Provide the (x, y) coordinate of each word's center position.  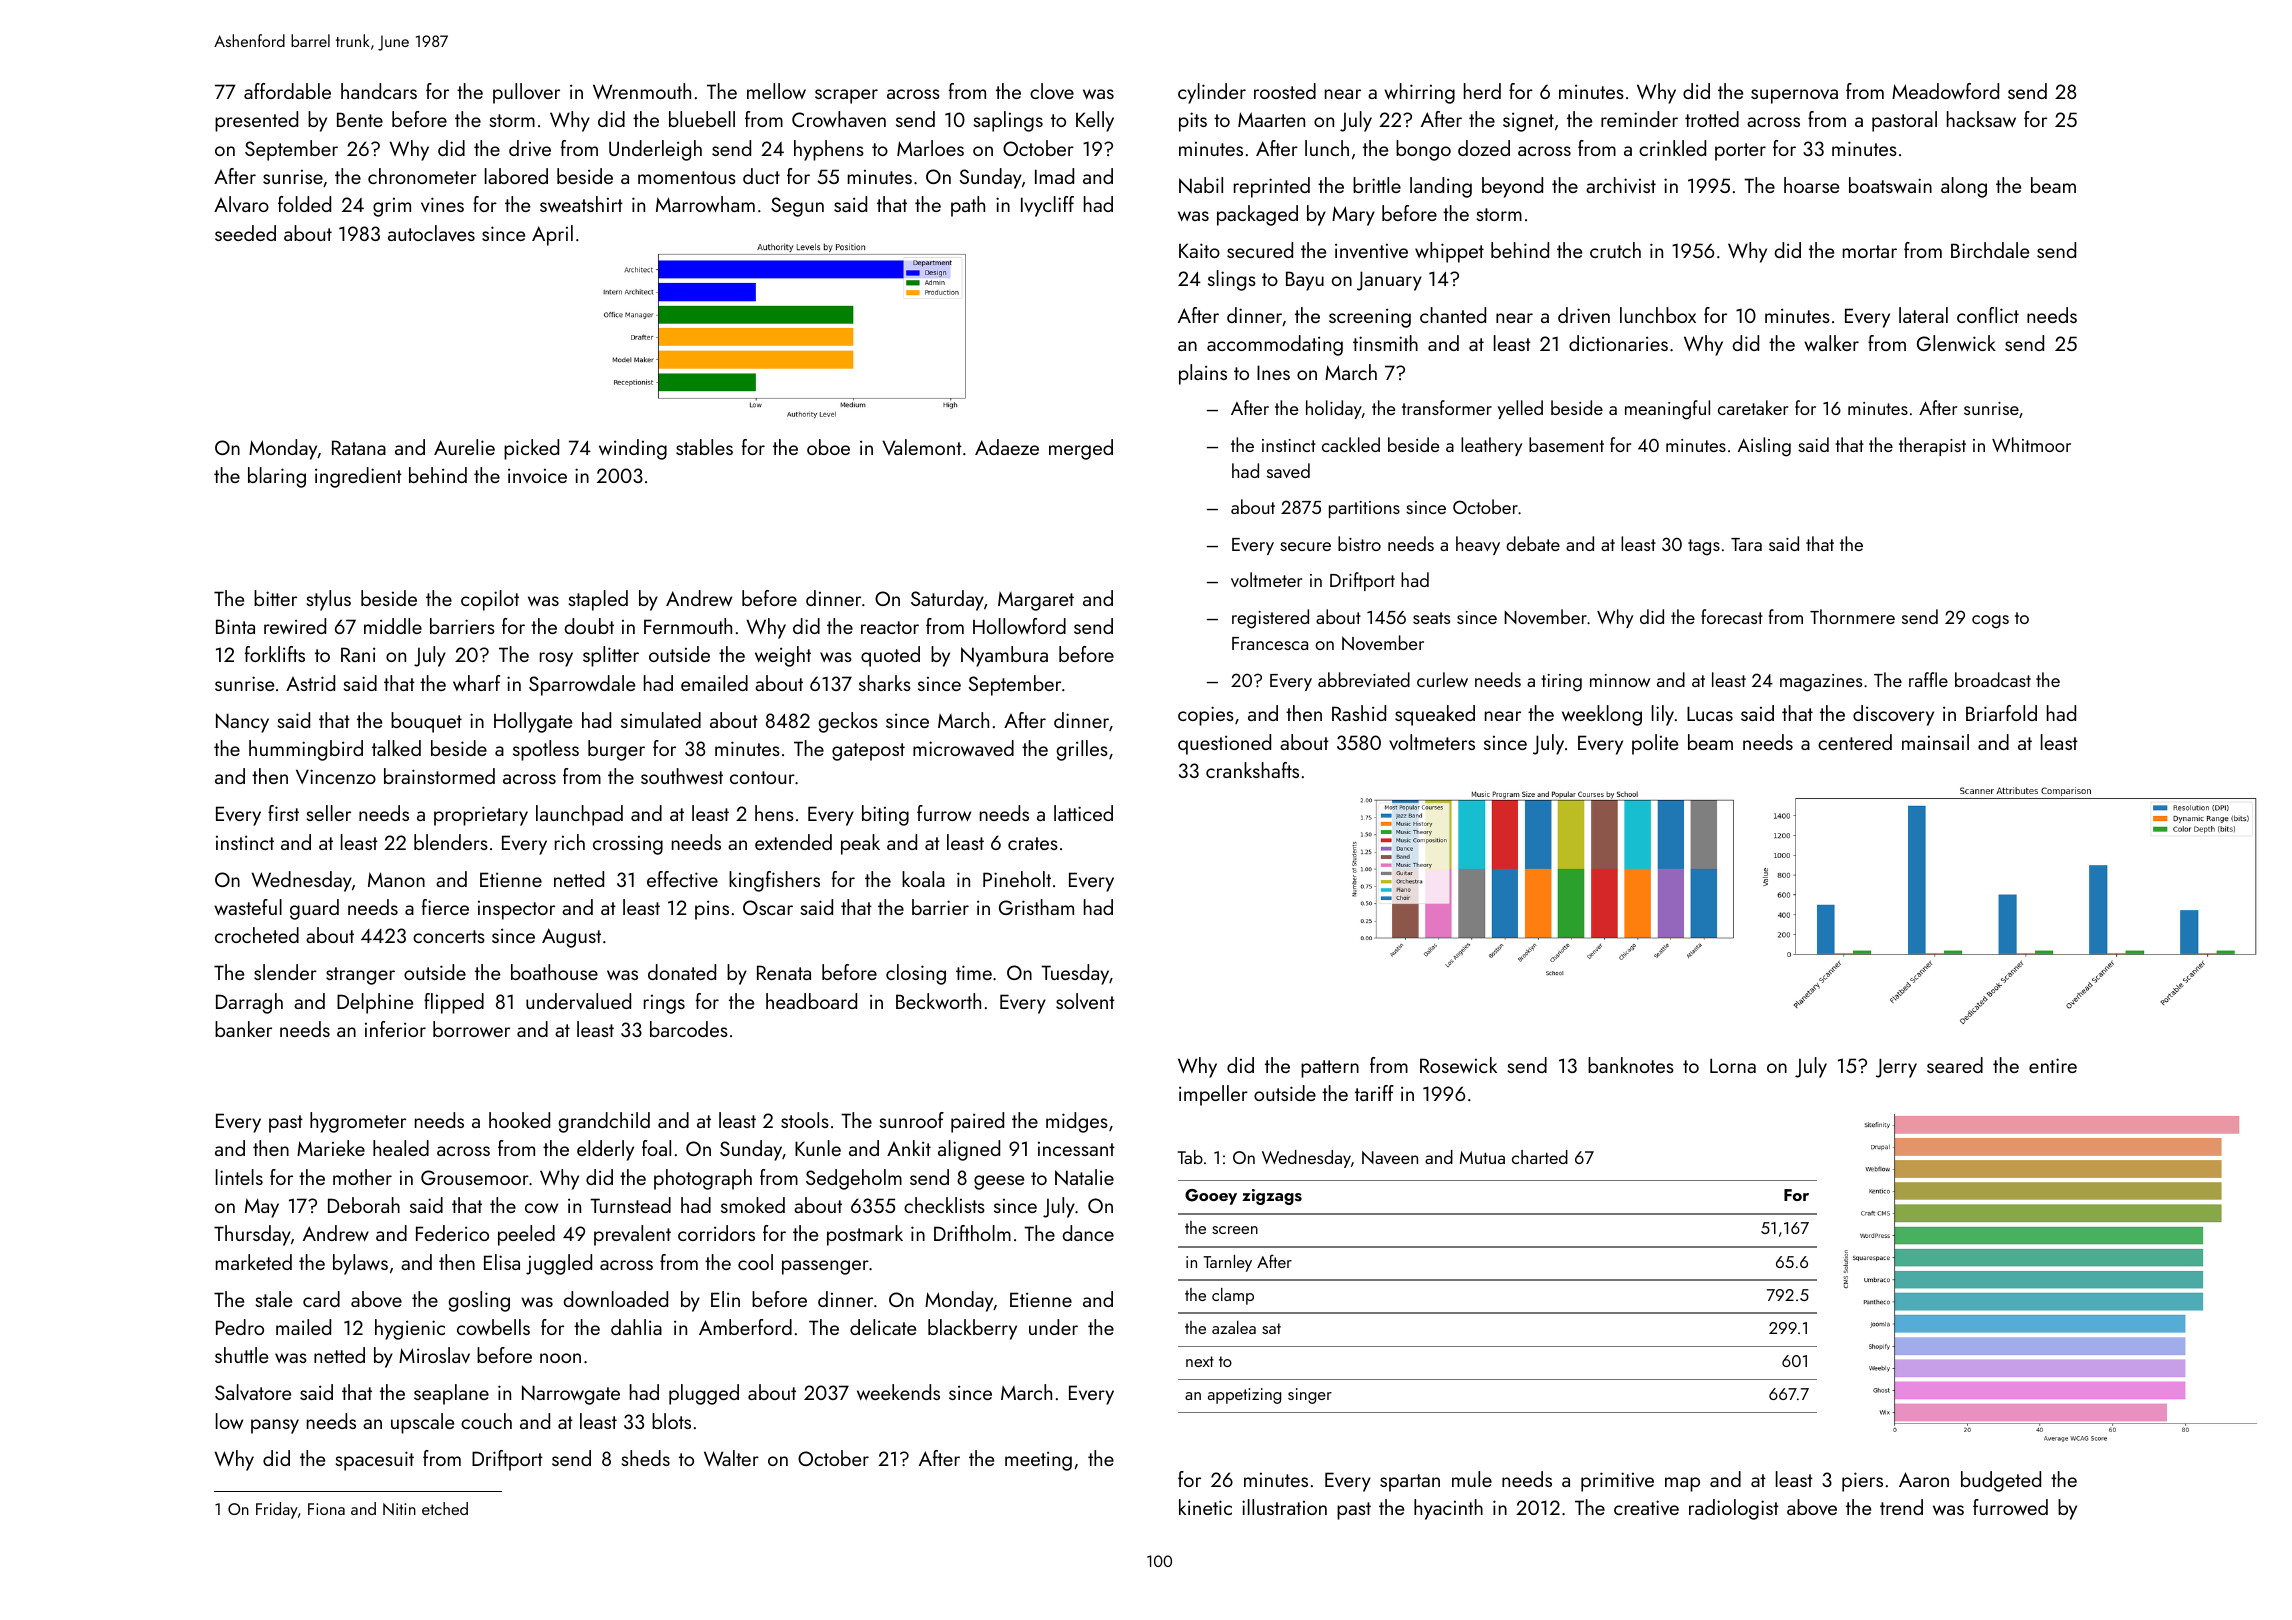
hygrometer (358, 1122)
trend (1901, 1507)
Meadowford (1945, 91)
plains (1203, 374)
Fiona (326, 1509)
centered (1855, 742)
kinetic (1205, 1507)
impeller (1213, 1095)
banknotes (1631, 1065)
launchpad (579, 815)
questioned (1224, 744)
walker (1831, 343)
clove (1052, 91)
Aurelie (464, 447)
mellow (776, 91)
